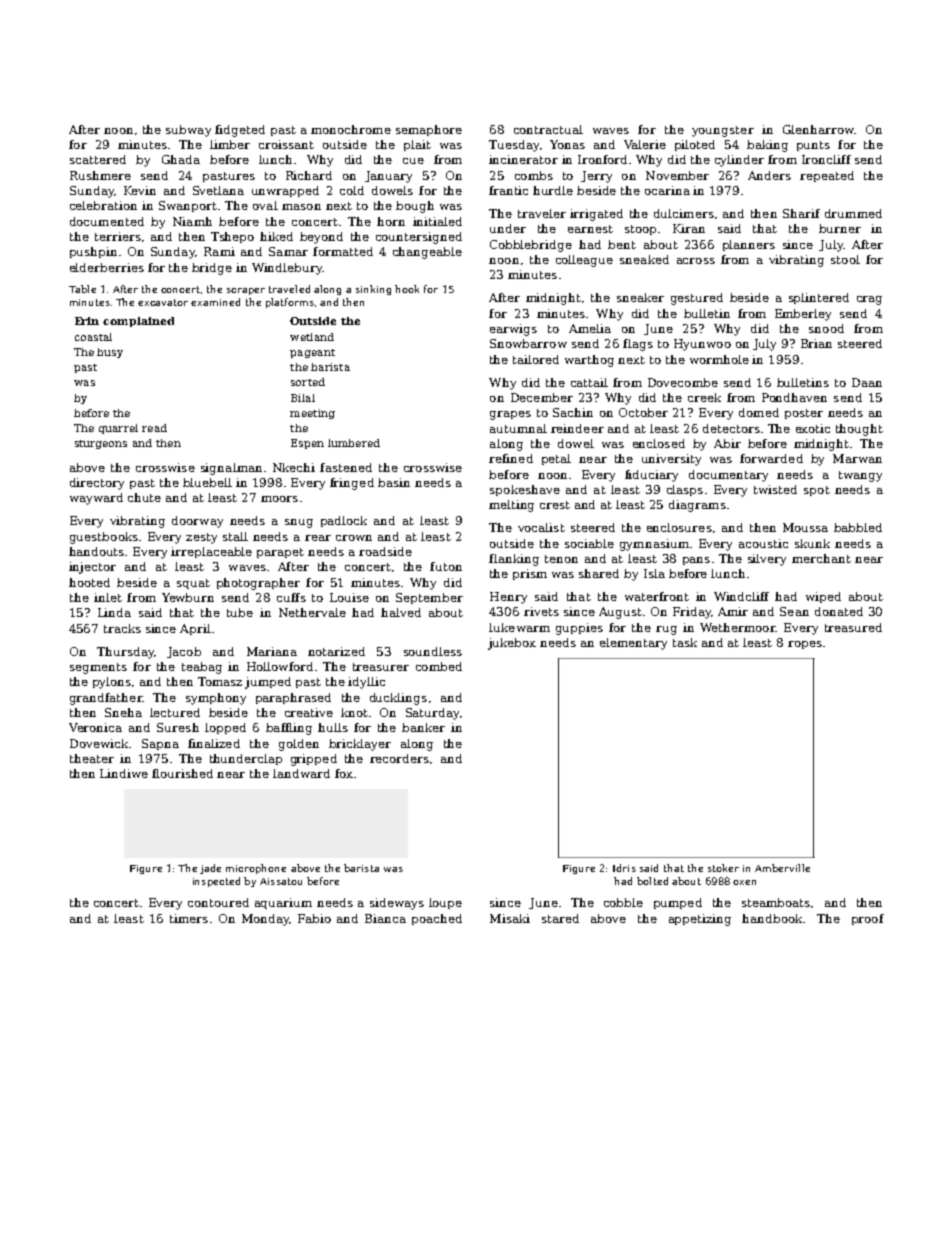 The width and height of the screenshot is (952, 1233). What do you see at coordinates (182, 773) in the screenshot?
I see `flourished` at bounding box center [182, 773].
